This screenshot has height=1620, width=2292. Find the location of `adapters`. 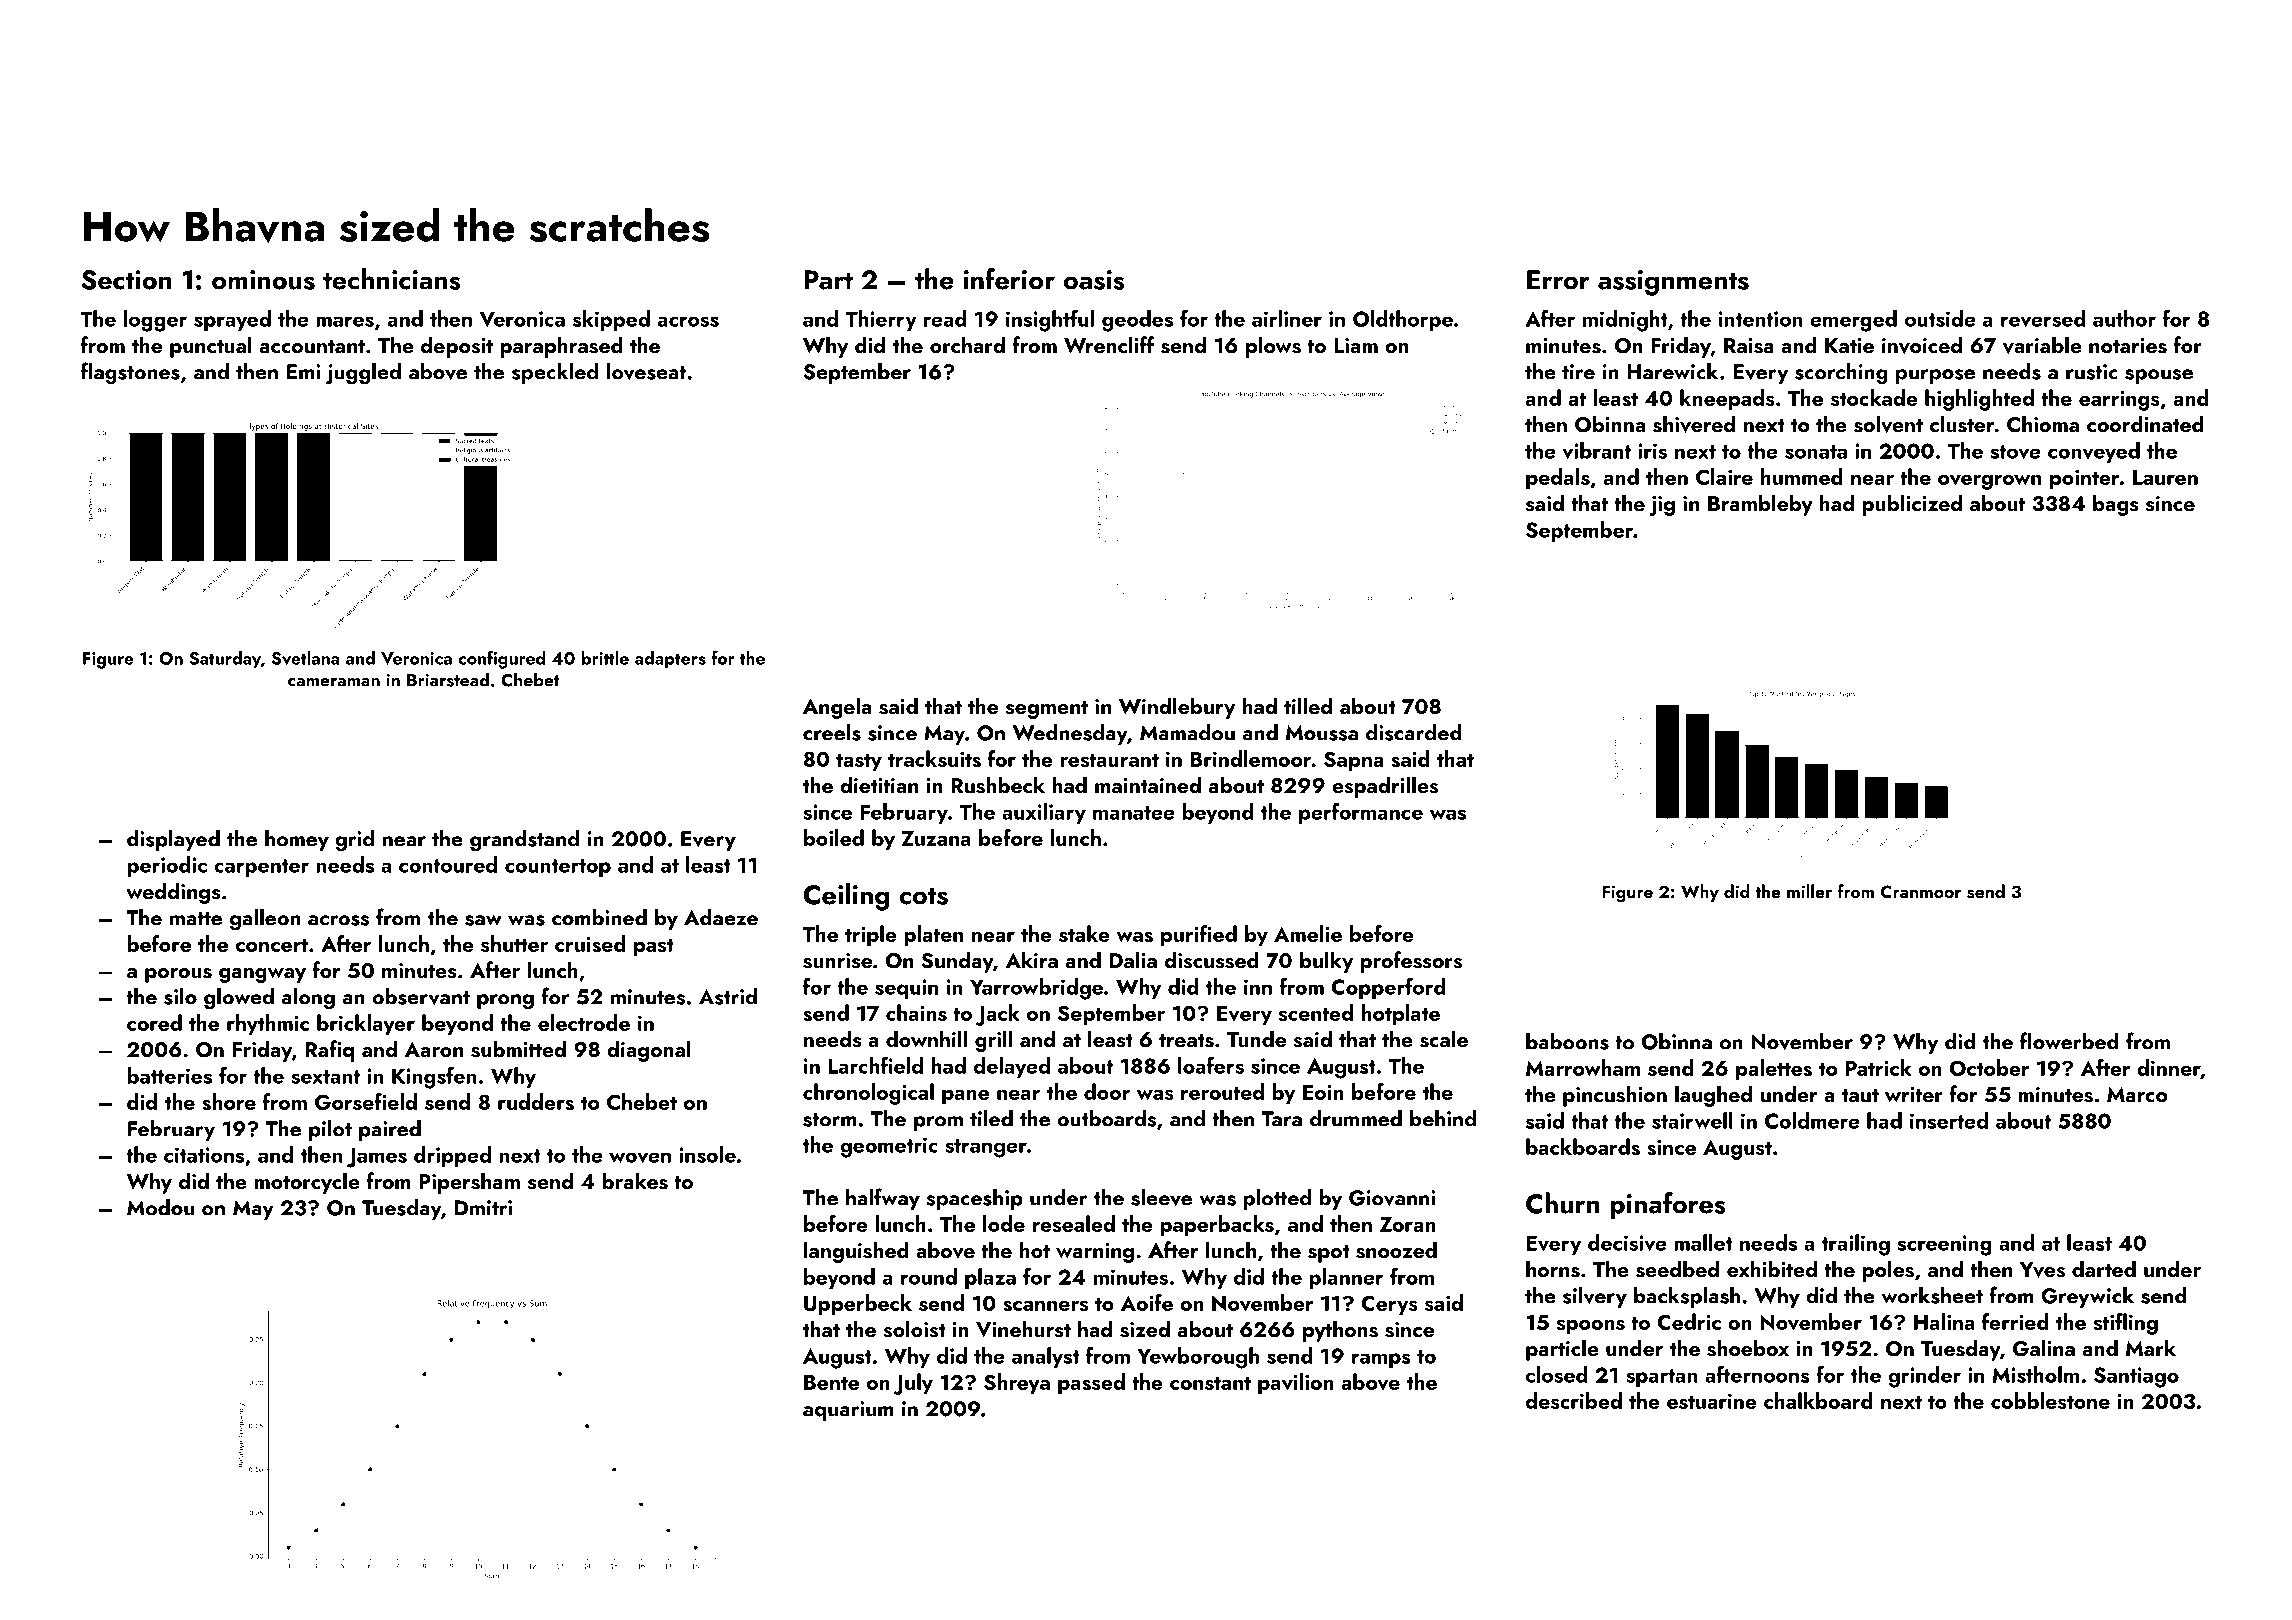

adapters is located at coordinates (670, 659).
